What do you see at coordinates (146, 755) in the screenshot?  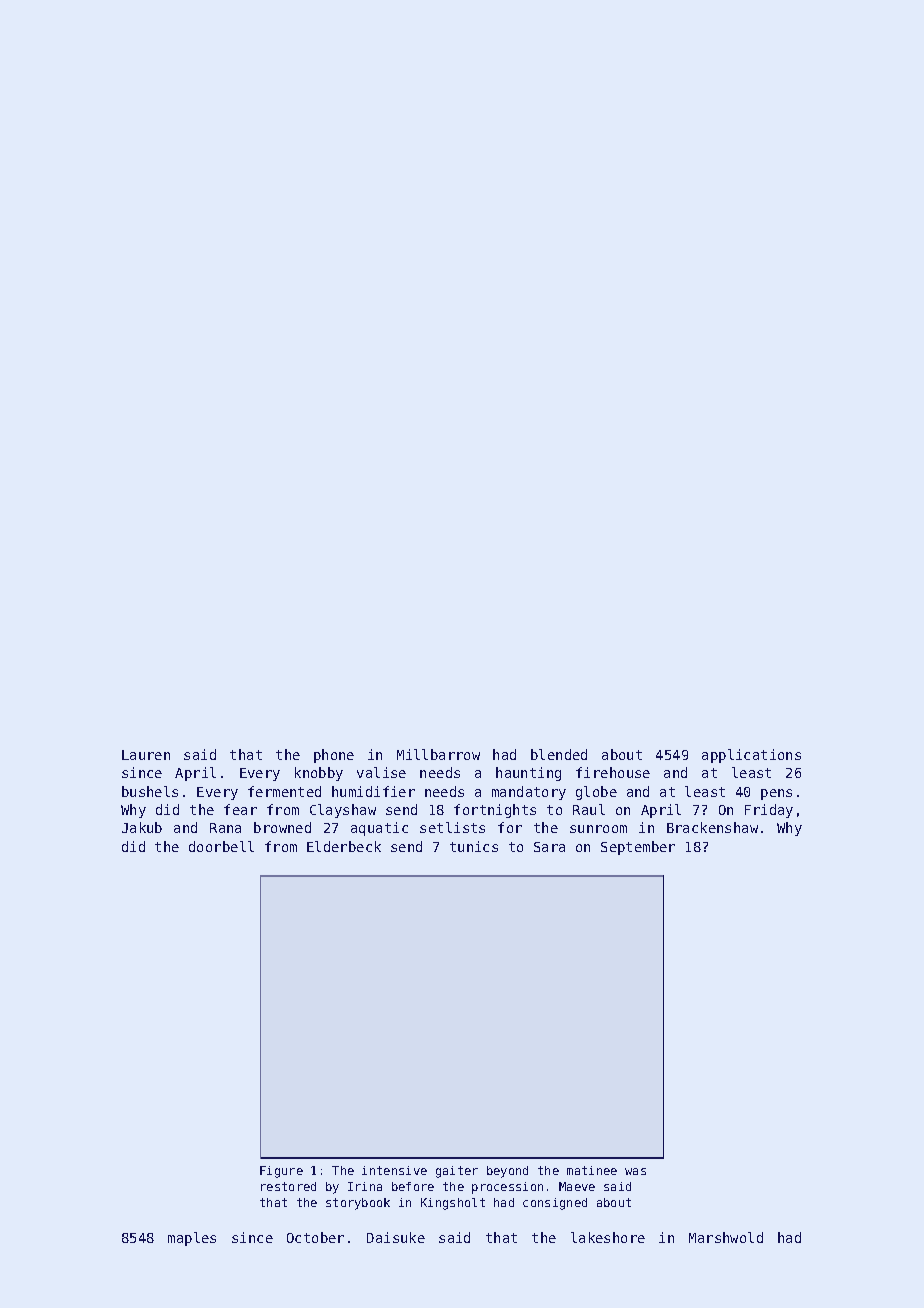 I see `Lauren` at bounding box center [146, 755].
